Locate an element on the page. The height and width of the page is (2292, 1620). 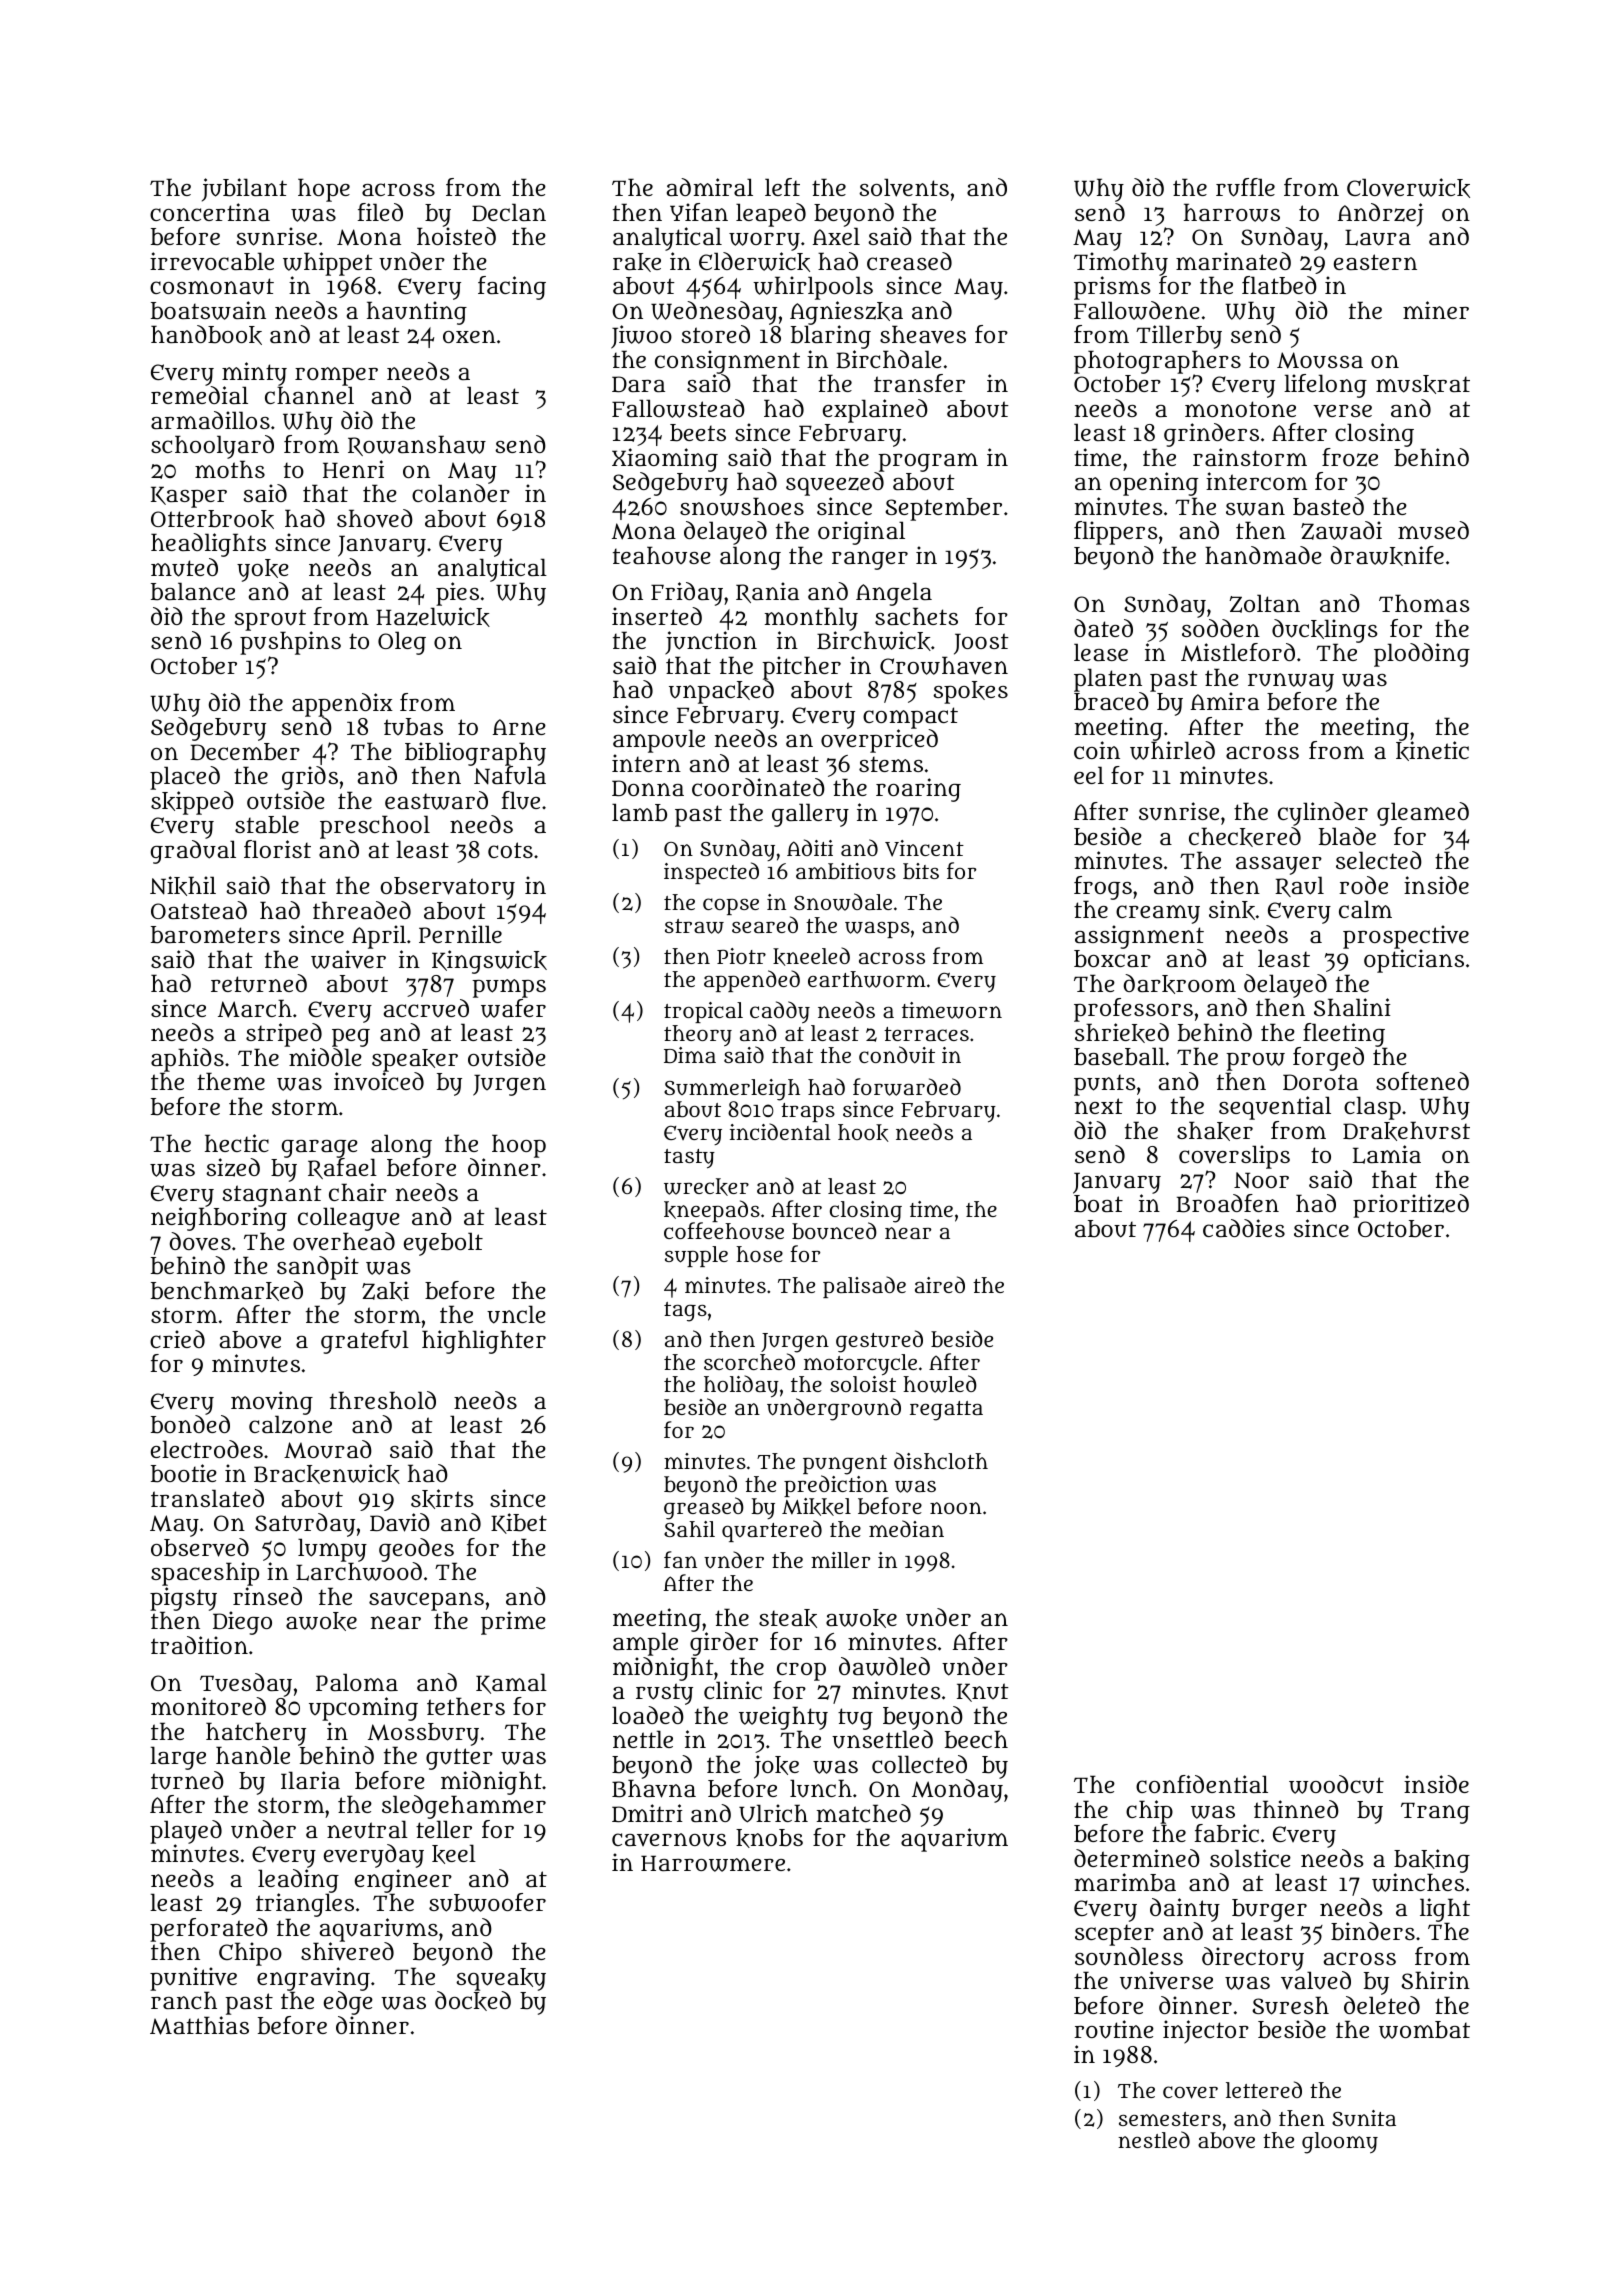
Trang is located at coordinates (1435, 1813).
